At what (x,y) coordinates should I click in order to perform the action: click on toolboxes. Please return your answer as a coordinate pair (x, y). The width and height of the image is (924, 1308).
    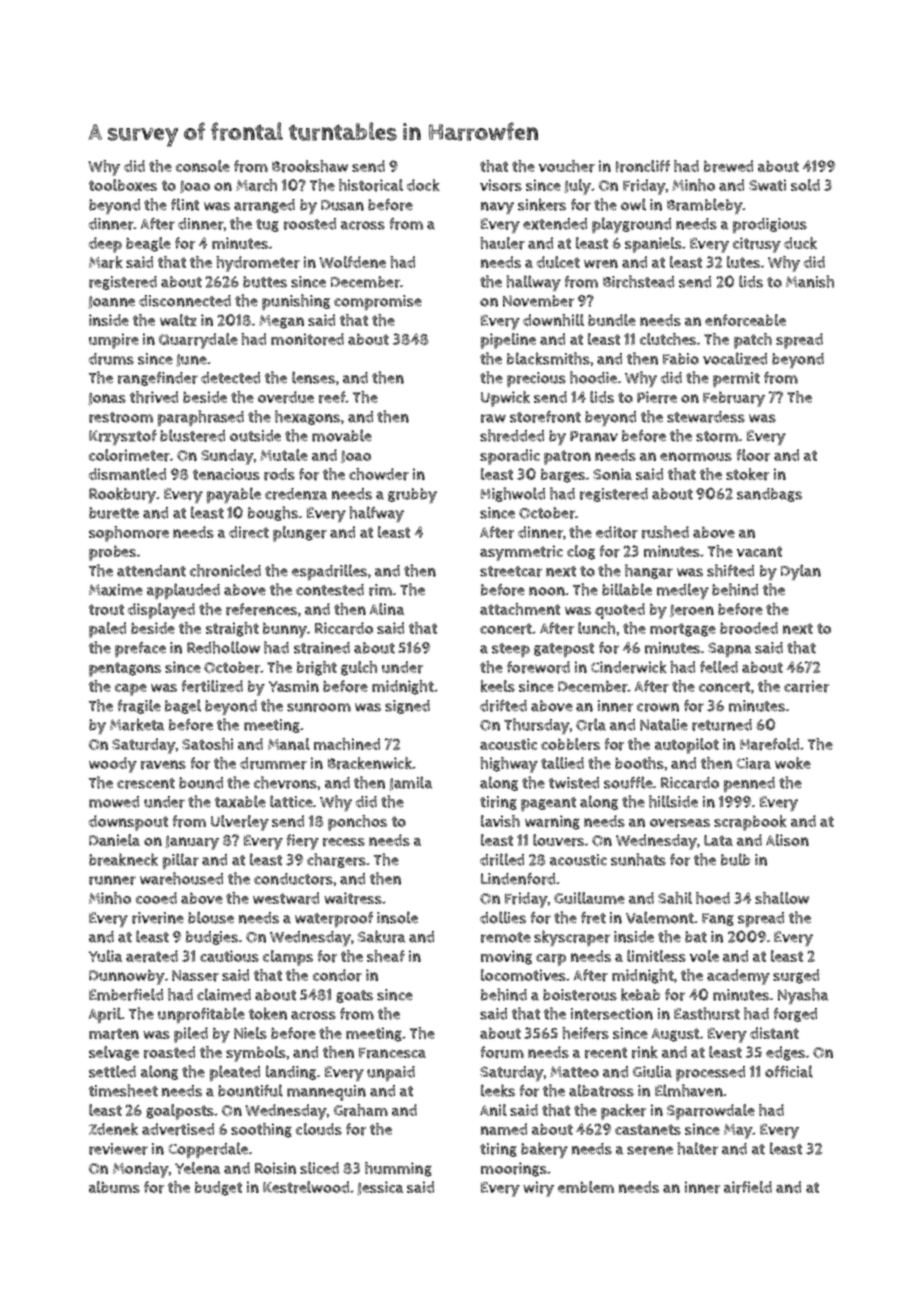
    Looking at the image, I should click on (123, 185).
